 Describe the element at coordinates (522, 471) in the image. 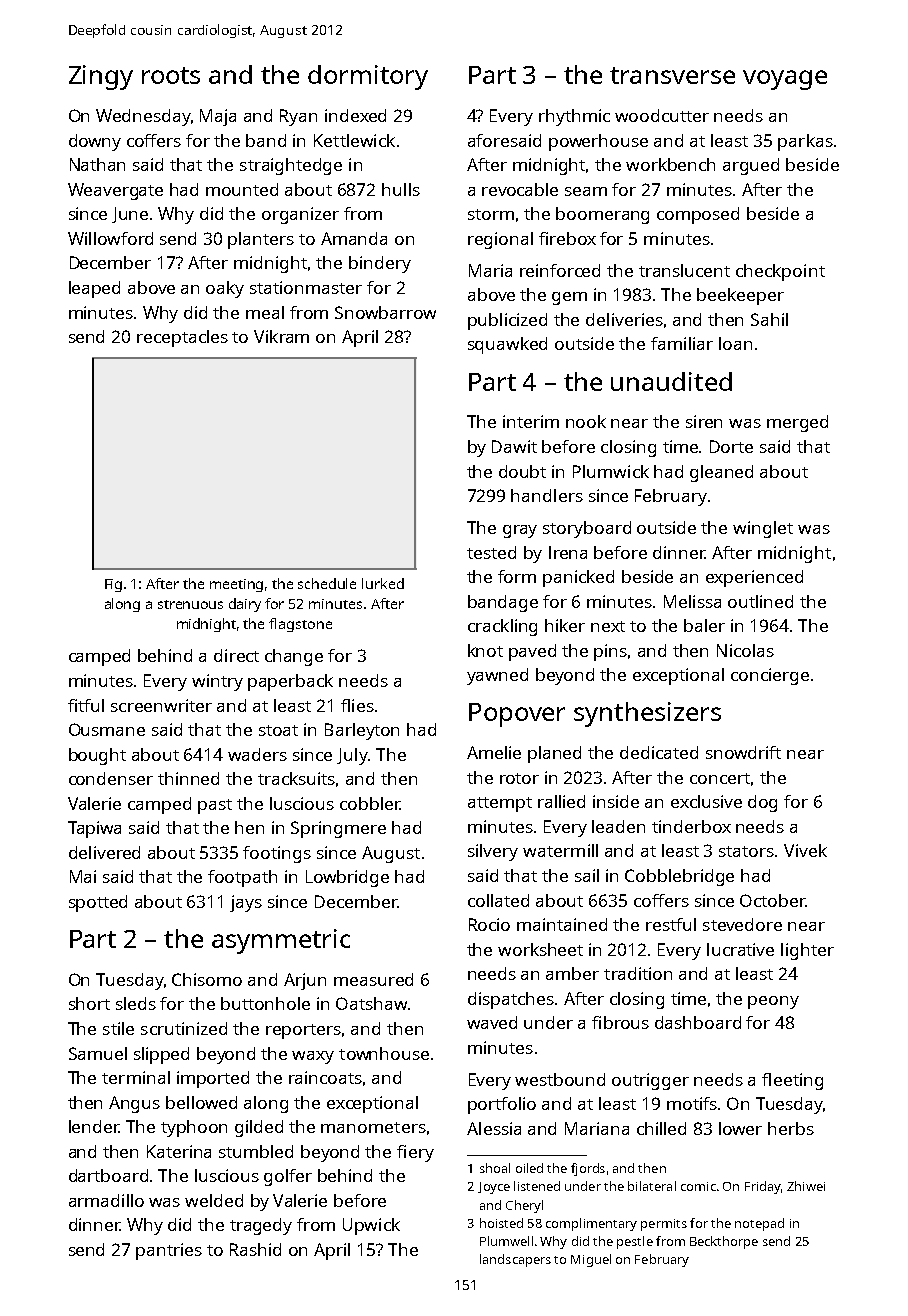

I see `doubt` at that location.
